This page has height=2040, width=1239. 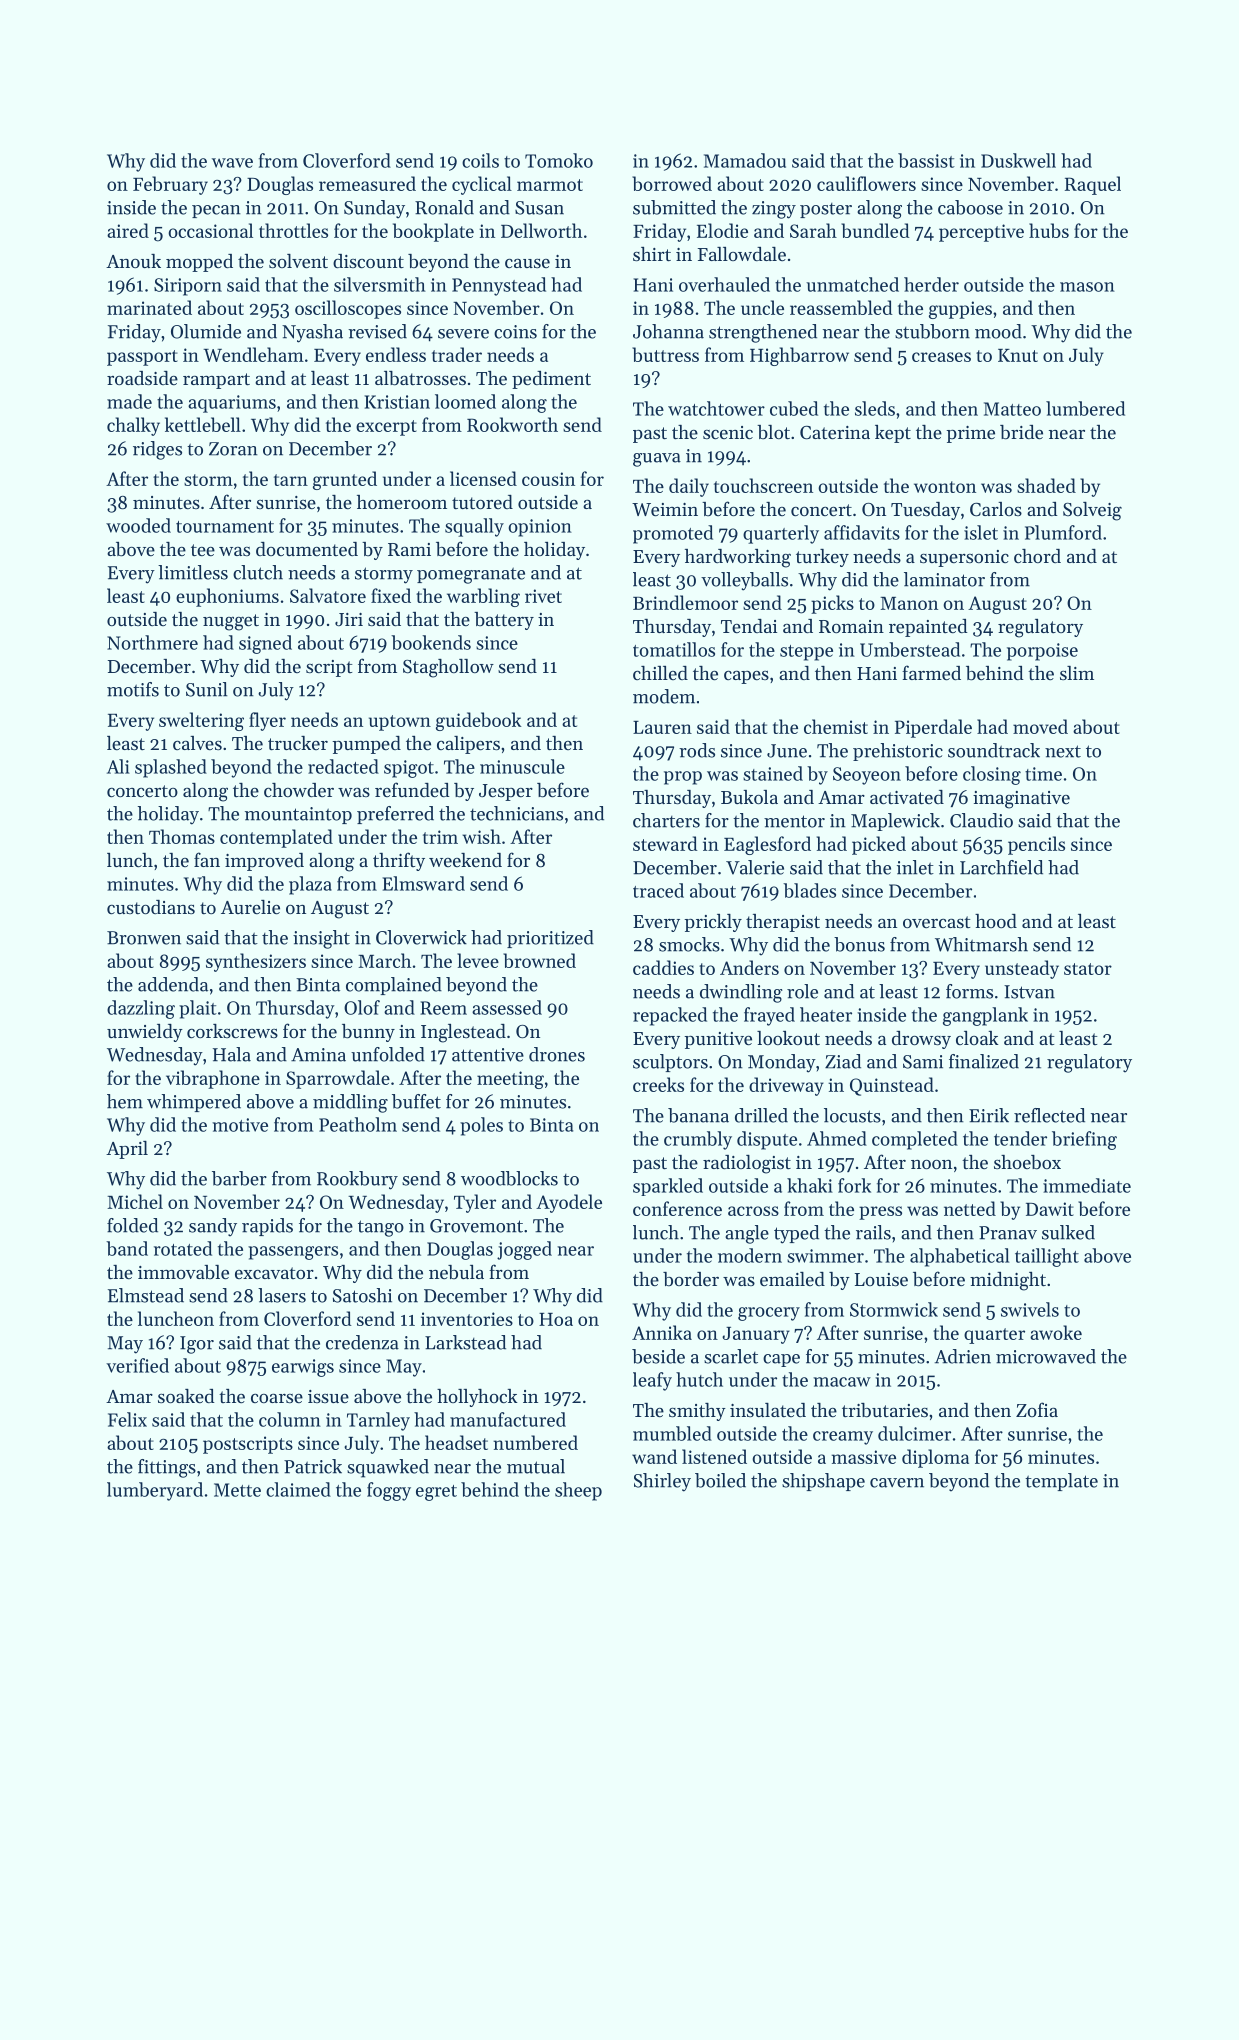 What do you see at coordinates (745, 160) in the page?
I see `Mamadou` at bounding box center [745, 160].
